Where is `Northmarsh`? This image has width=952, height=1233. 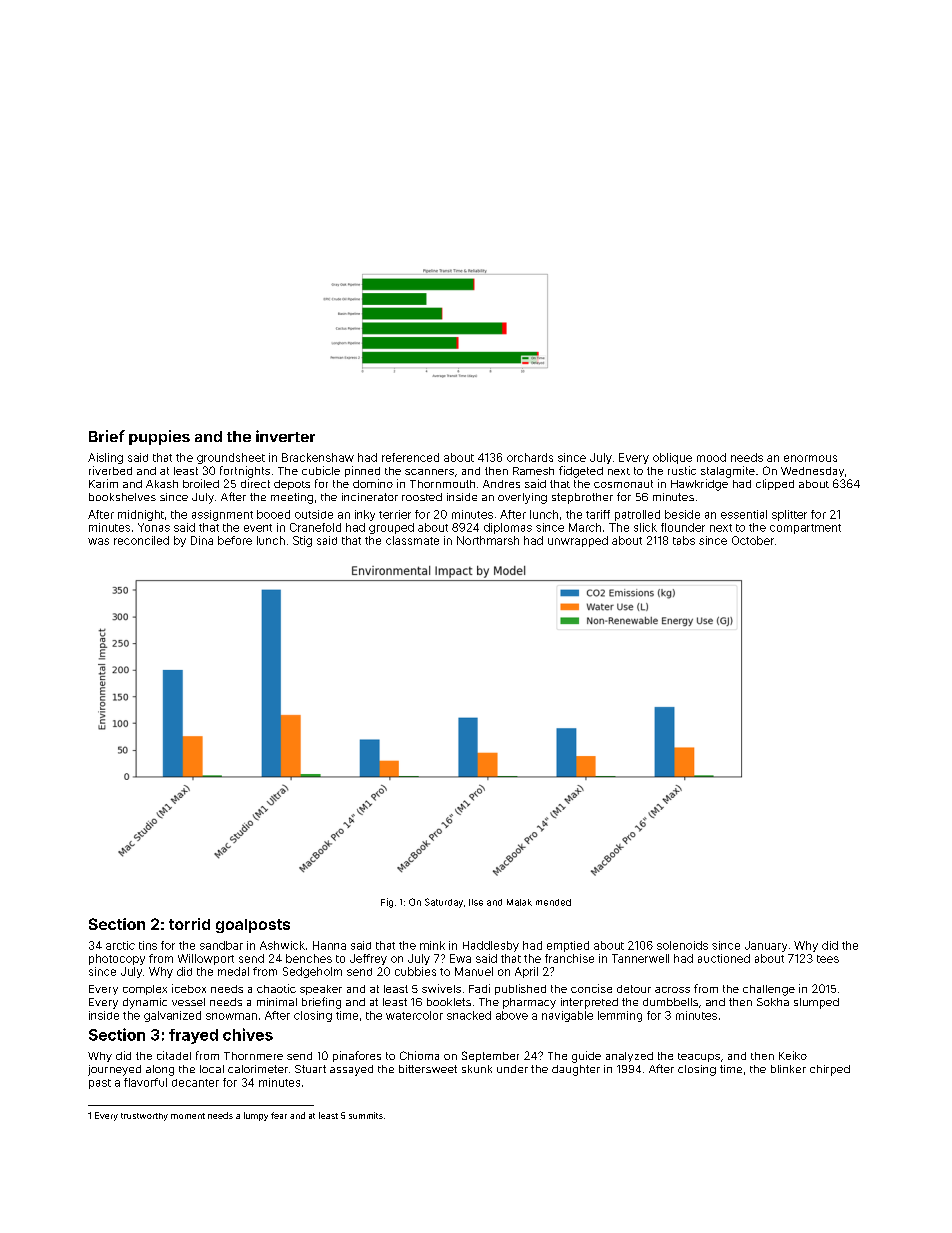
Northmarsh is located at coordinates (488, 540).
